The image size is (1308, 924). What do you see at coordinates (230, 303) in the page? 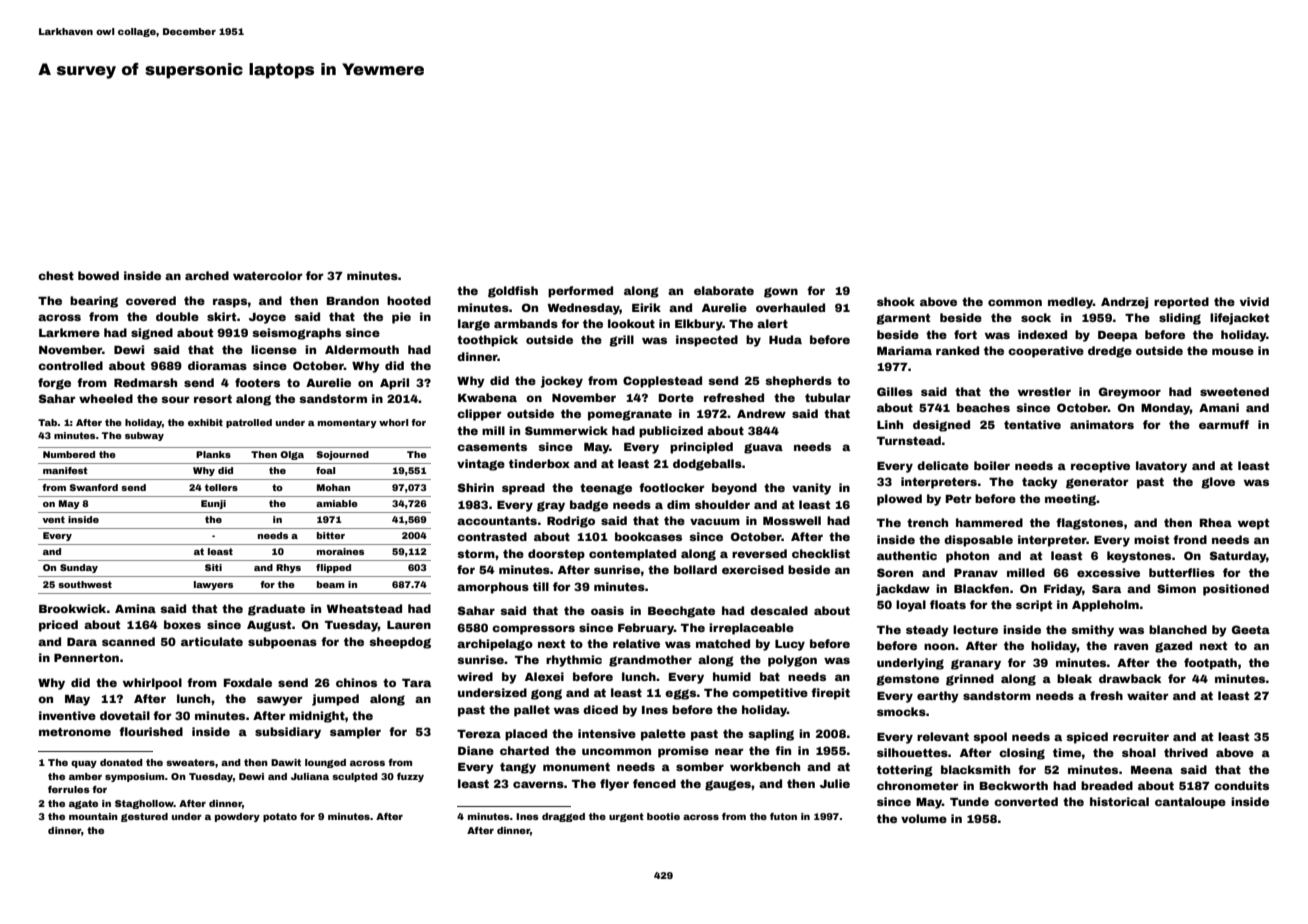
I see `rasps` at bounding box center [230, 303].
